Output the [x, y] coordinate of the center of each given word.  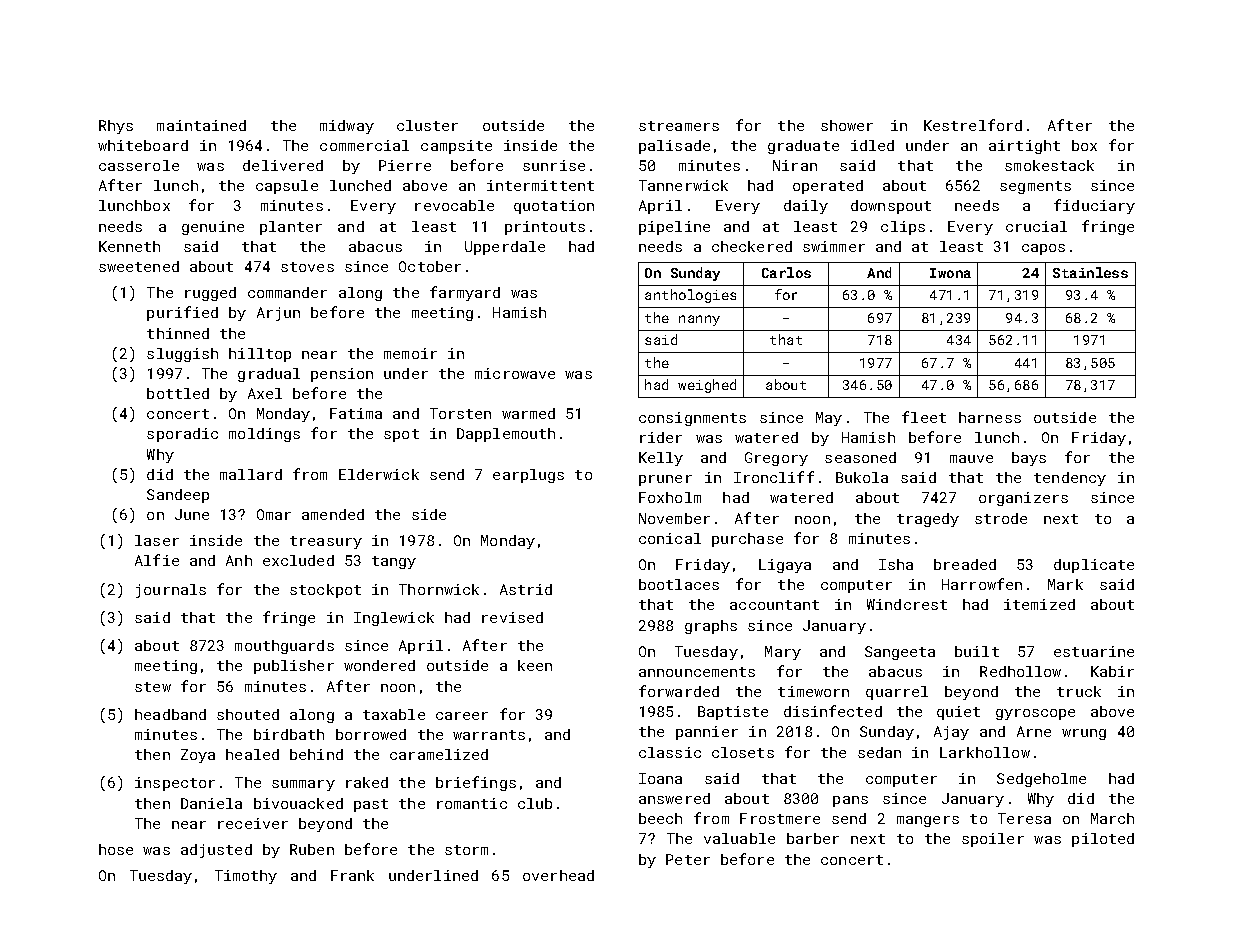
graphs [711, 627]
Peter [688, 859]
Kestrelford [973, 125]
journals [171, 591]
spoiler [993, 840]
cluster [427, 125]
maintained [201, 125]
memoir [410, 353]
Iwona [950, 273]
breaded [965, 564]
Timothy [246, 877]
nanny [699, 320]
